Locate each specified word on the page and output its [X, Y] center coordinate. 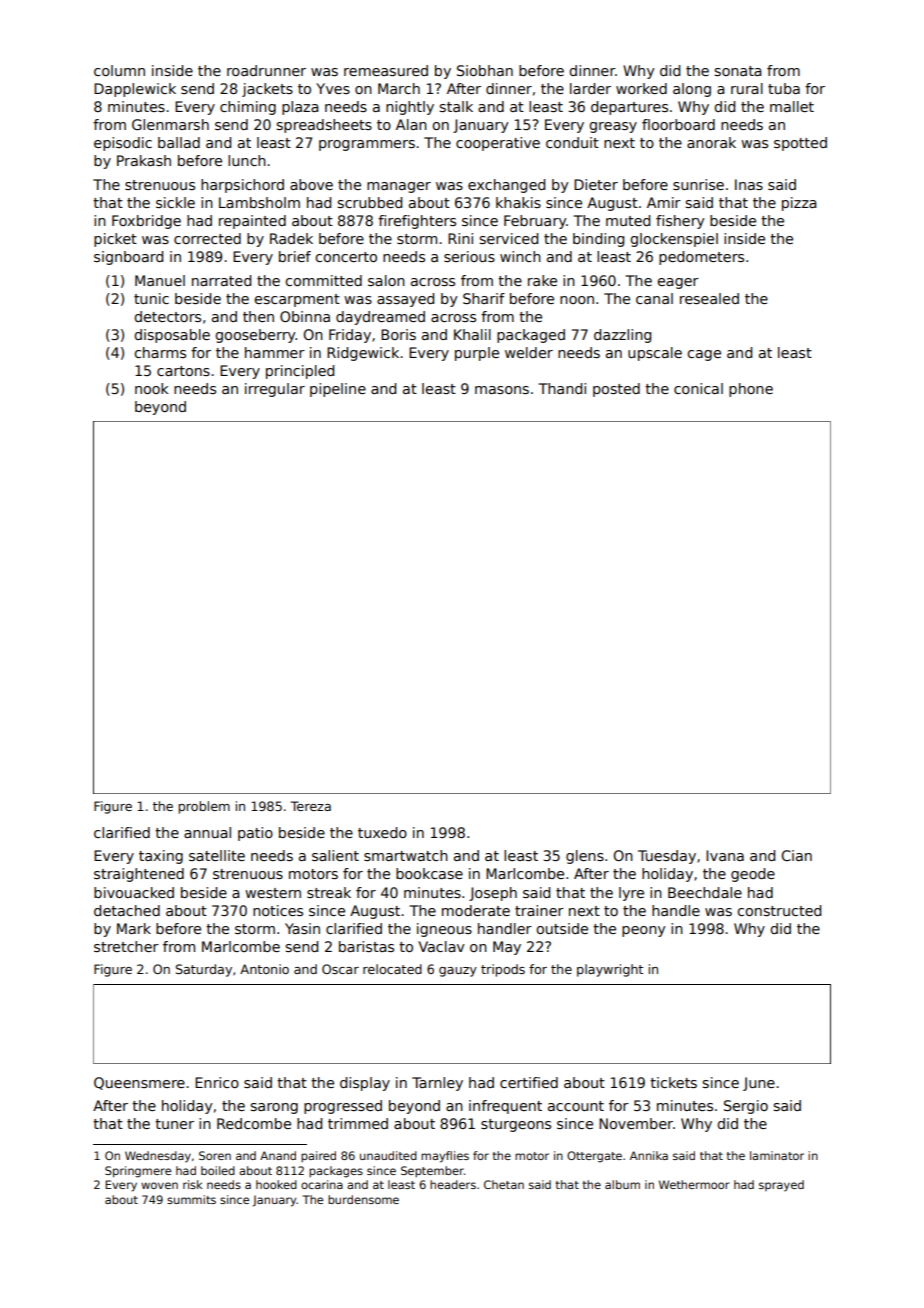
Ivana [725, 855]
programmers [367, 145]
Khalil [472, 334]
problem [204, 807]
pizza [799, 204]
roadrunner [266, 70]
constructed [779, 910]
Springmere [138, 1172]
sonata [738, 71]
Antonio [264, 969]
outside [562, 928]
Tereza [310, 806]
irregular [275, 390]
